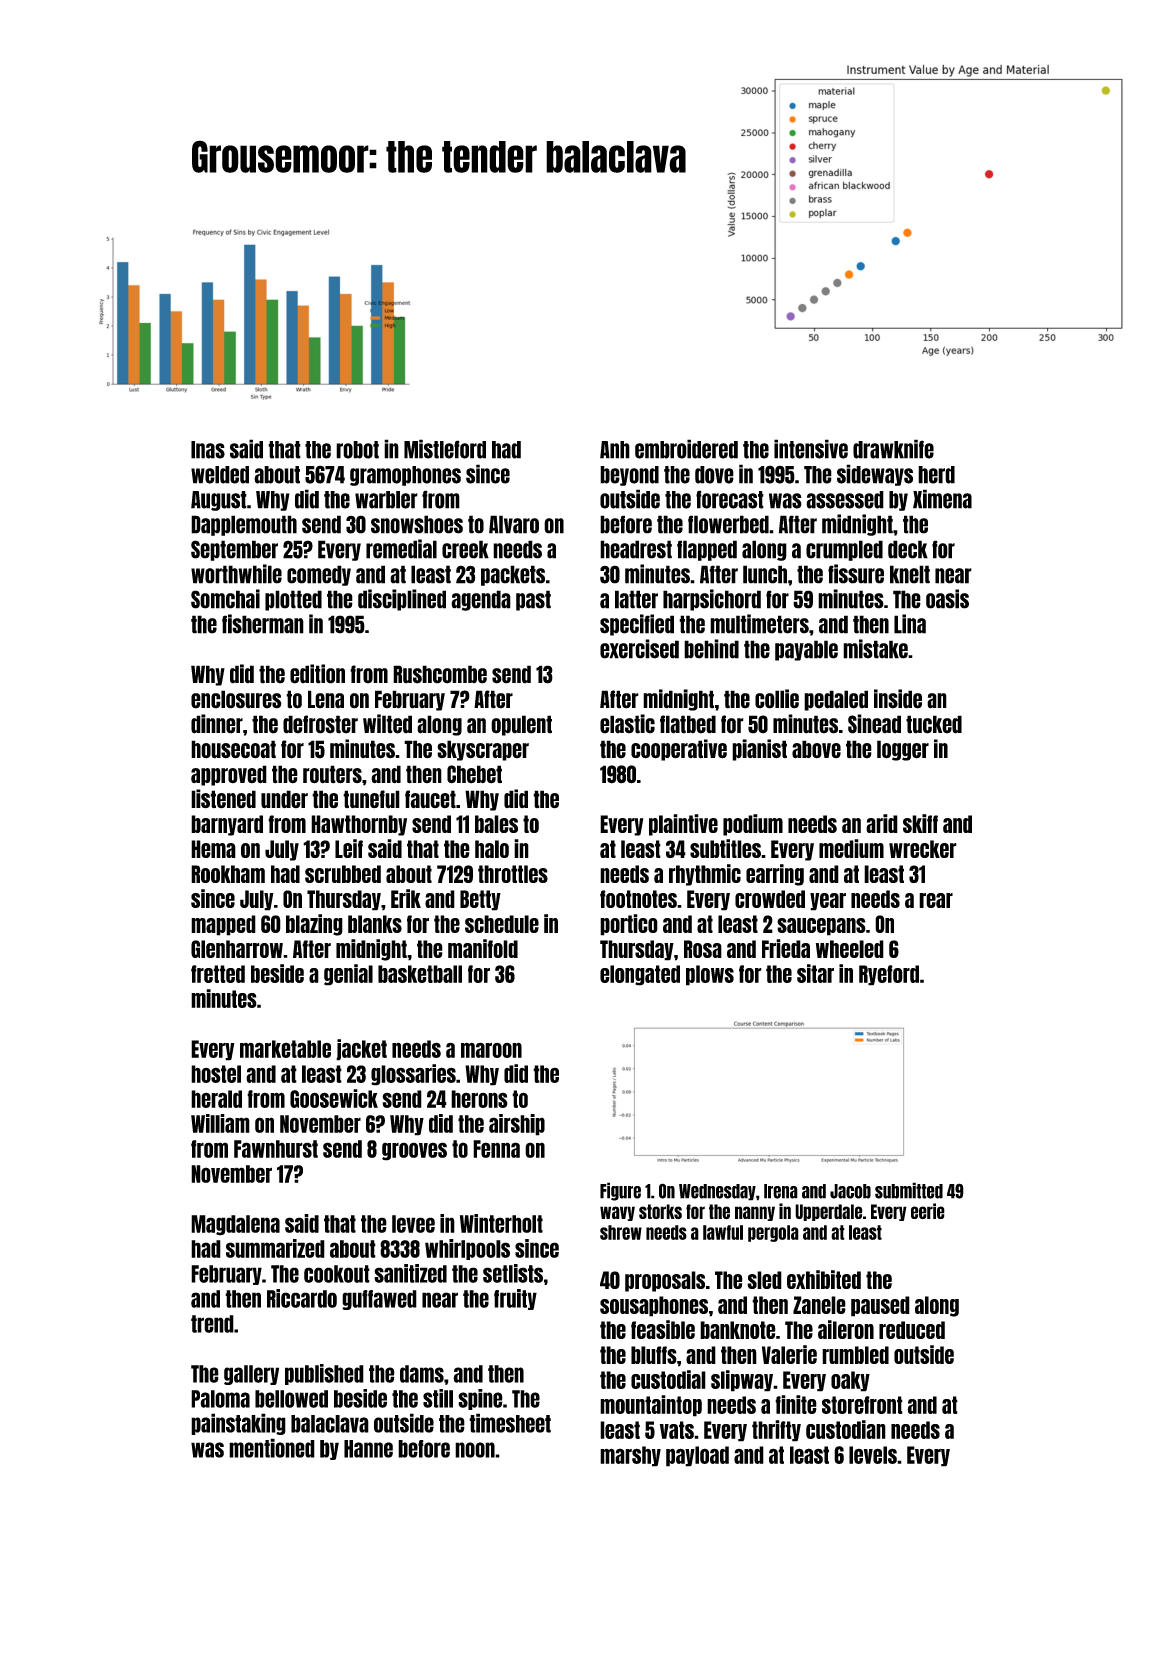  What do you see at coordinates (513, 575) in the page?
I see `packets` at bounding box center [513, 575].
